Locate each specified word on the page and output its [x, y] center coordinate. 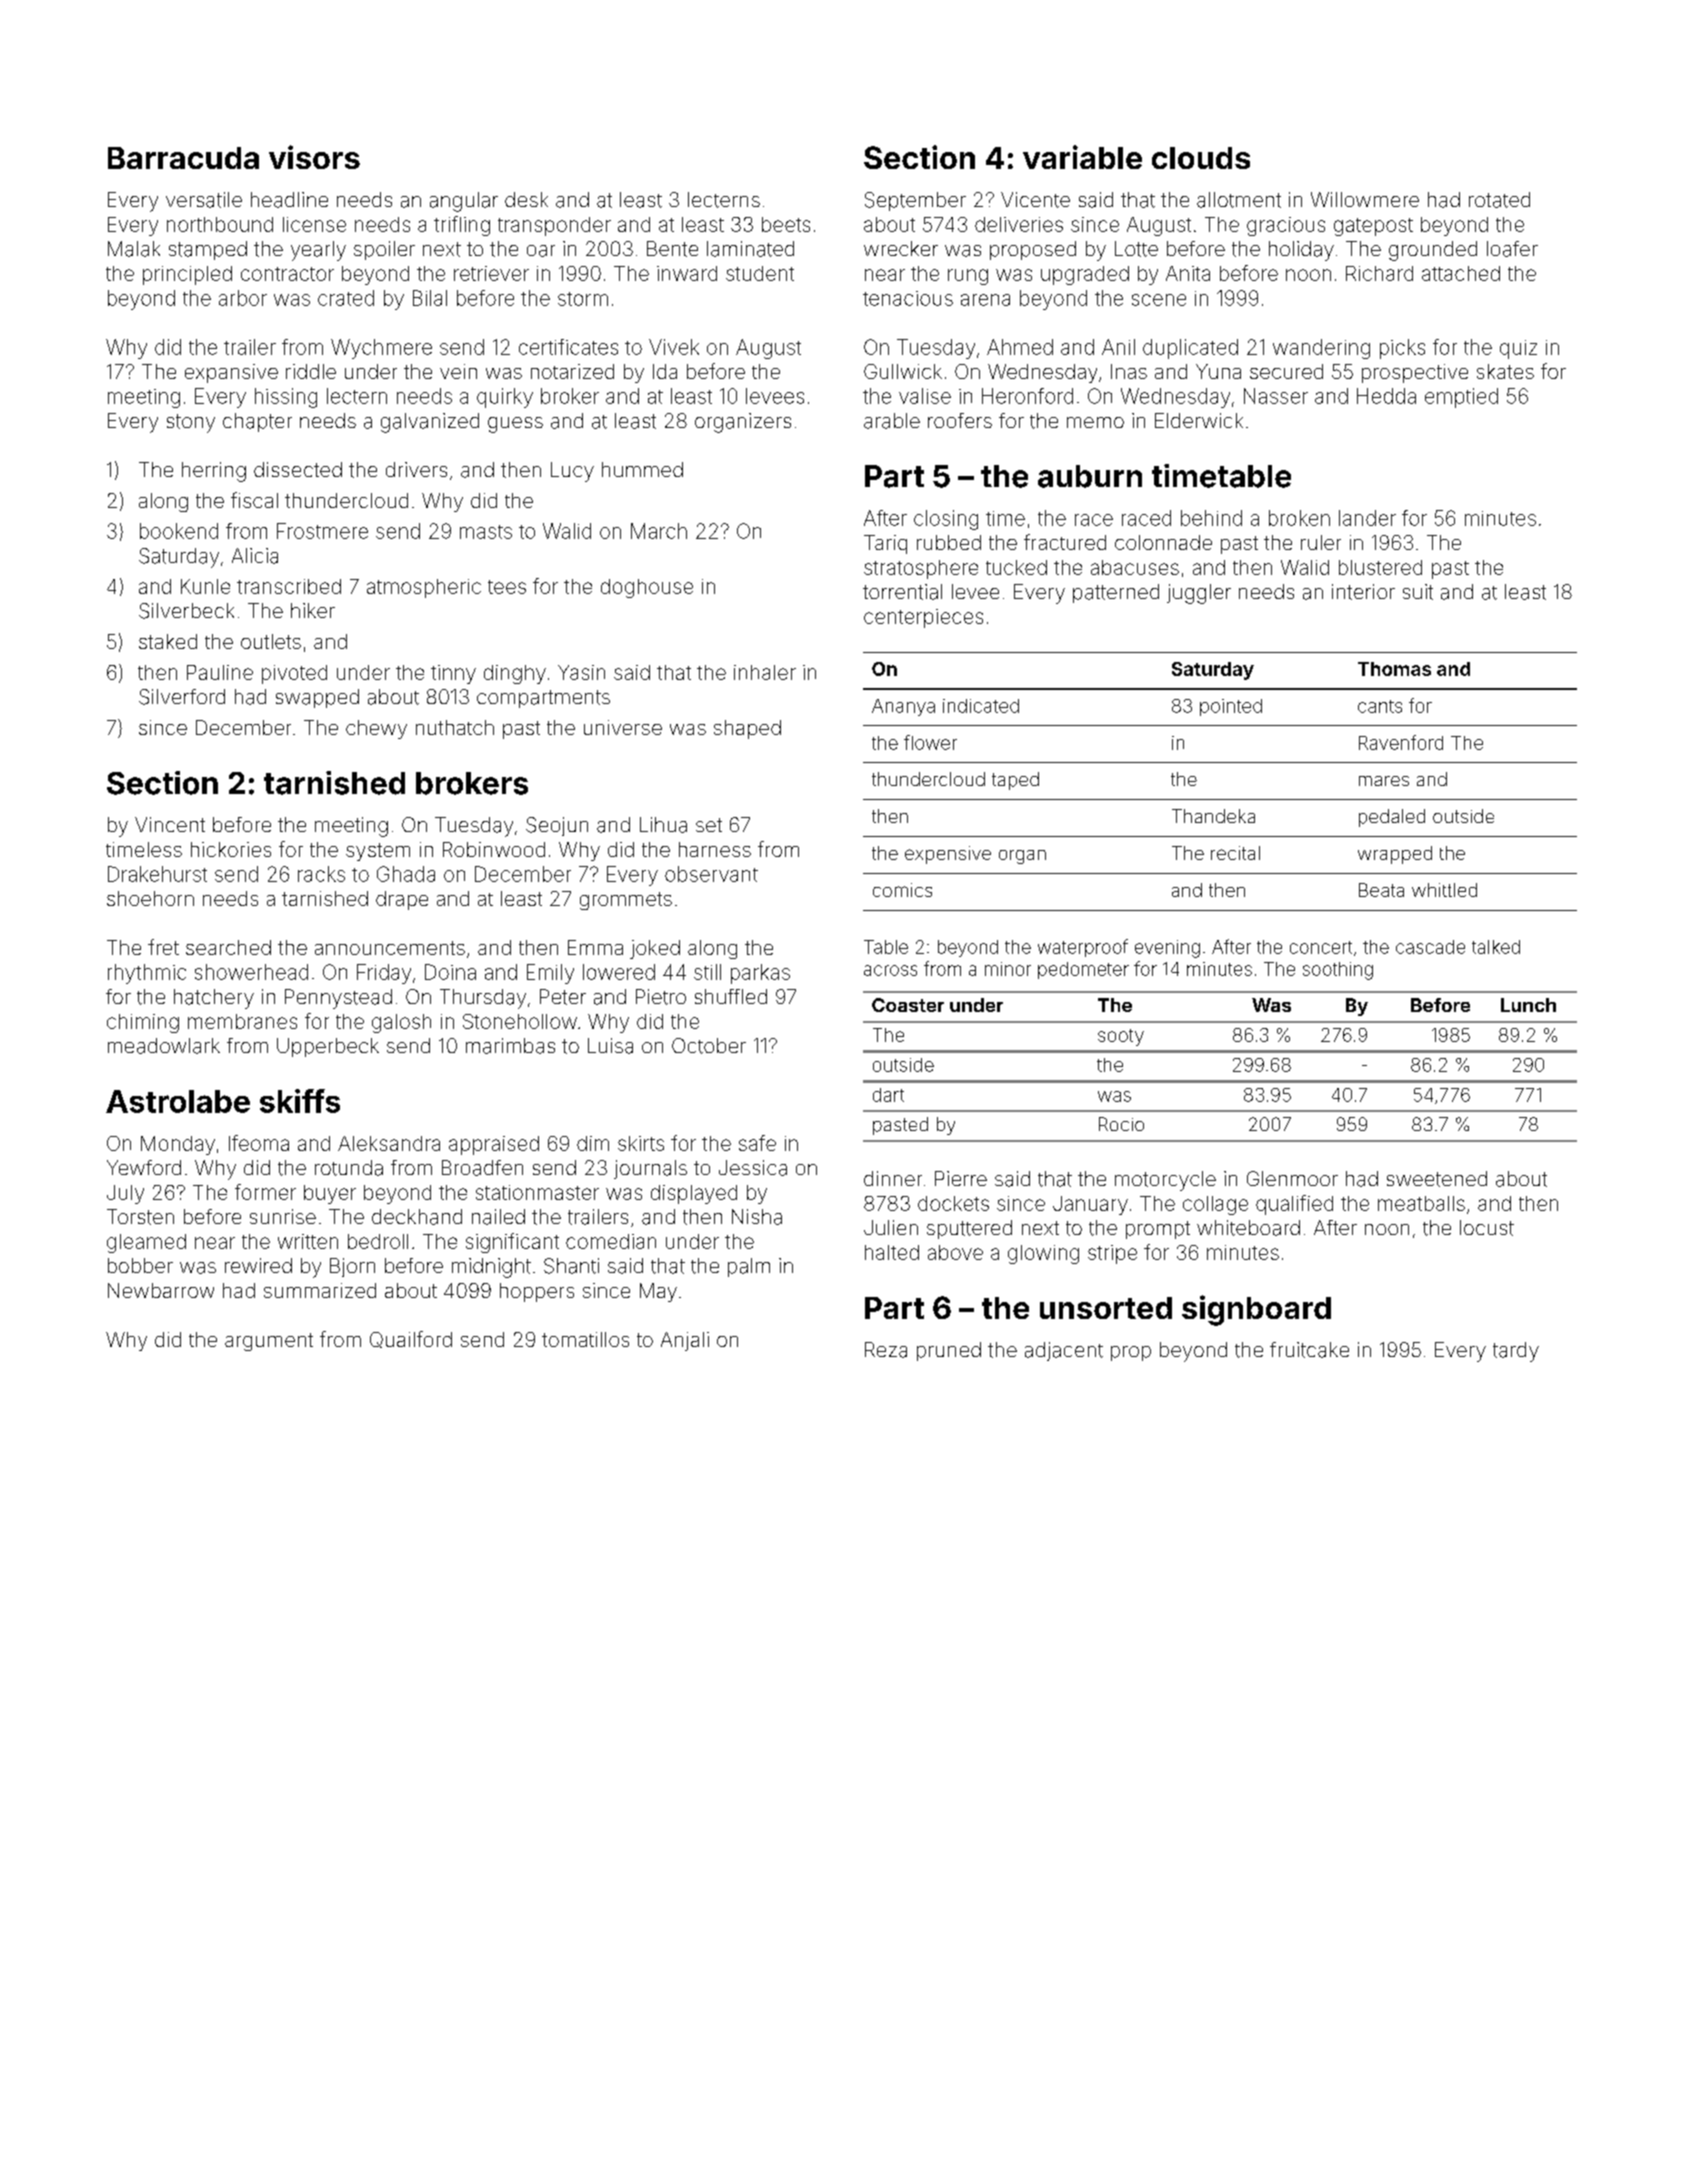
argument [269, 1342]
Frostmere [322, 531]
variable [1082, 157]
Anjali [685, 1341]
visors [314, 157]
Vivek [674, 347]
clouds [1201, 158]
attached [1461, 273]
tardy [1516, 1352]
